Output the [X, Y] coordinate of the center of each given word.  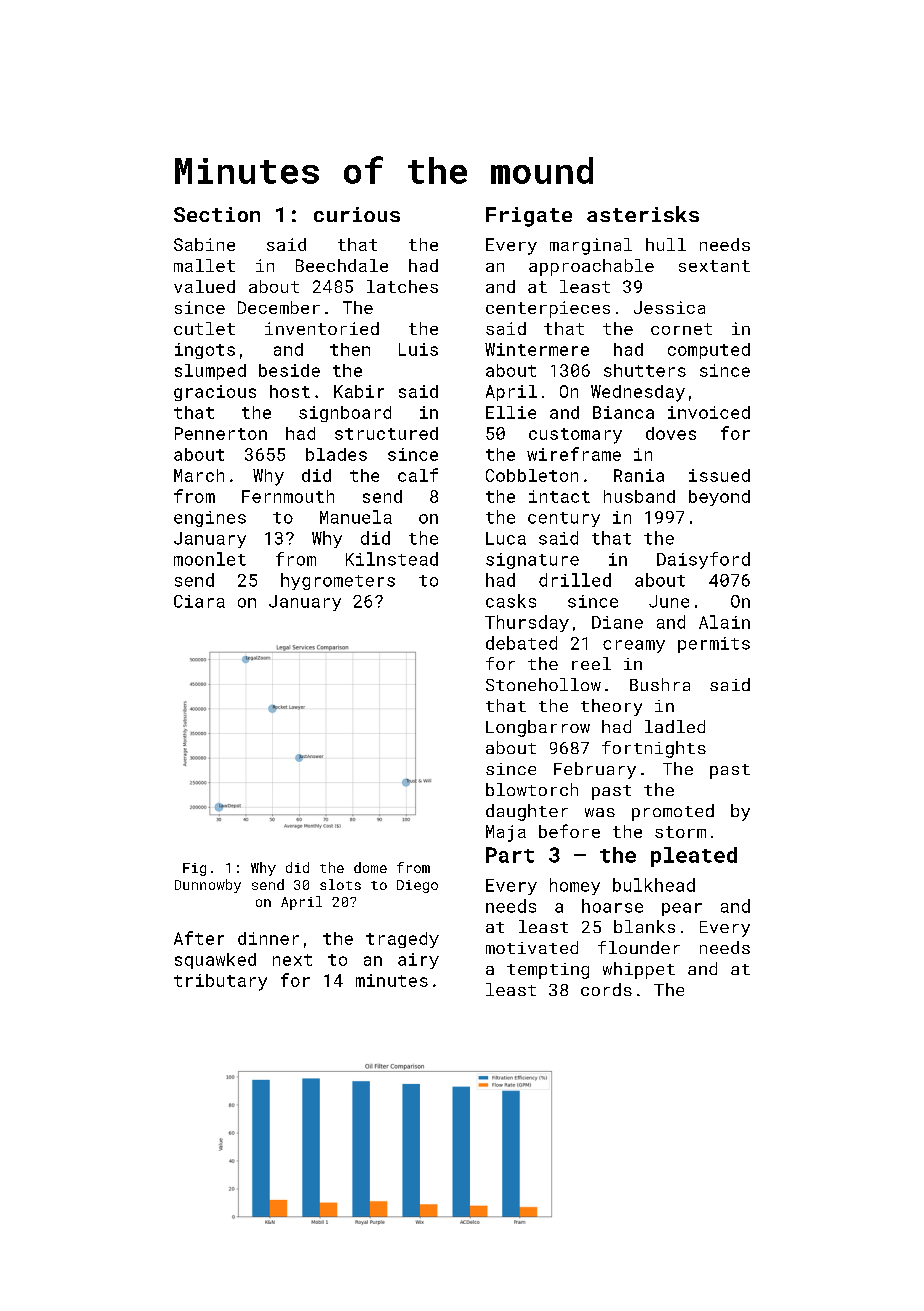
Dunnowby [208, 886]
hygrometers [338, 581]
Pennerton [221, 433]
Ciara [199, 601]
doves [671, 433]
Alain [724, 622]
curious [357, 214]
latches [402, 286]
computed [709, 351]
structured [386, 433]
